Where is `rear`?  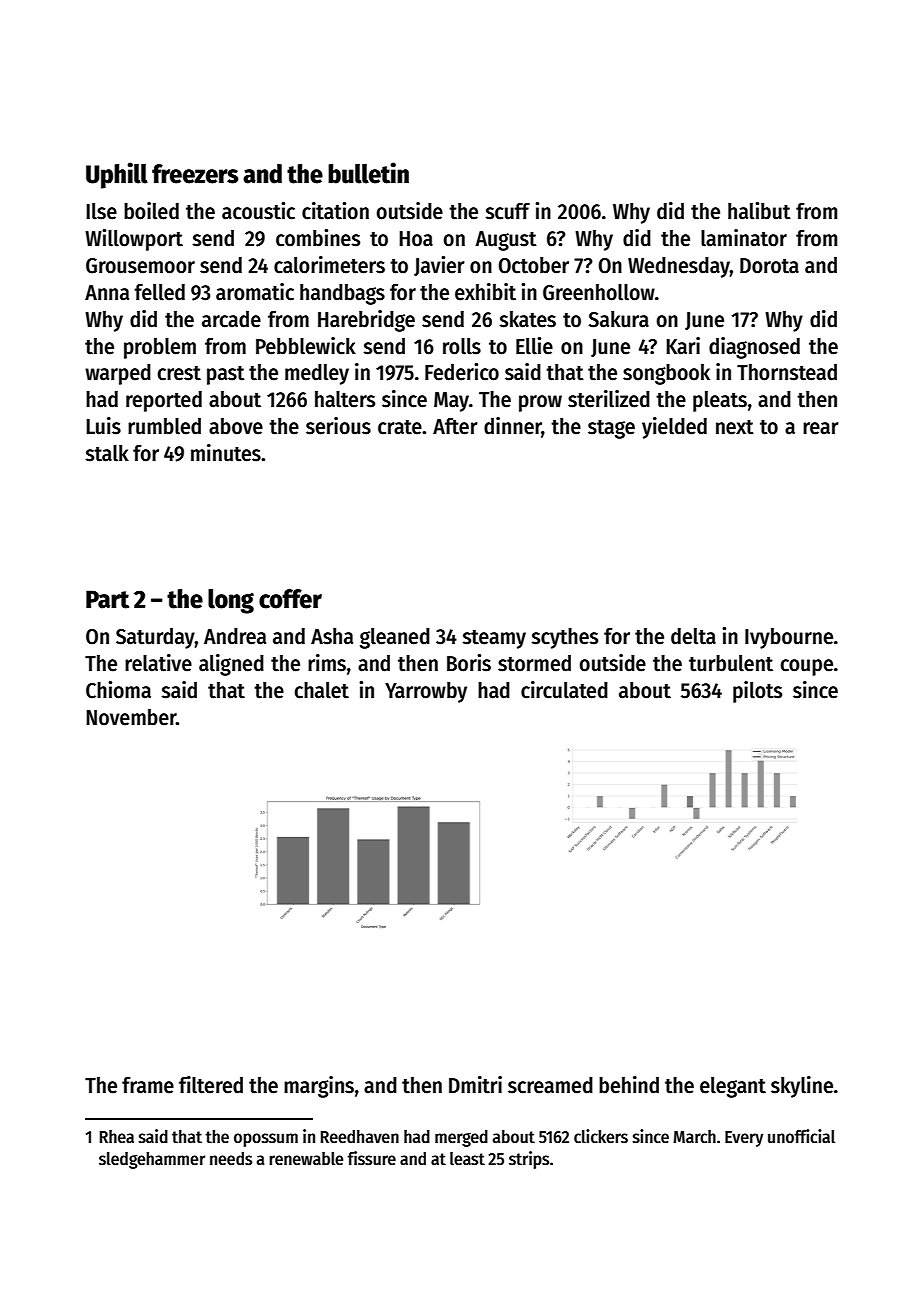
rear is located at coordinates (821, 428).
